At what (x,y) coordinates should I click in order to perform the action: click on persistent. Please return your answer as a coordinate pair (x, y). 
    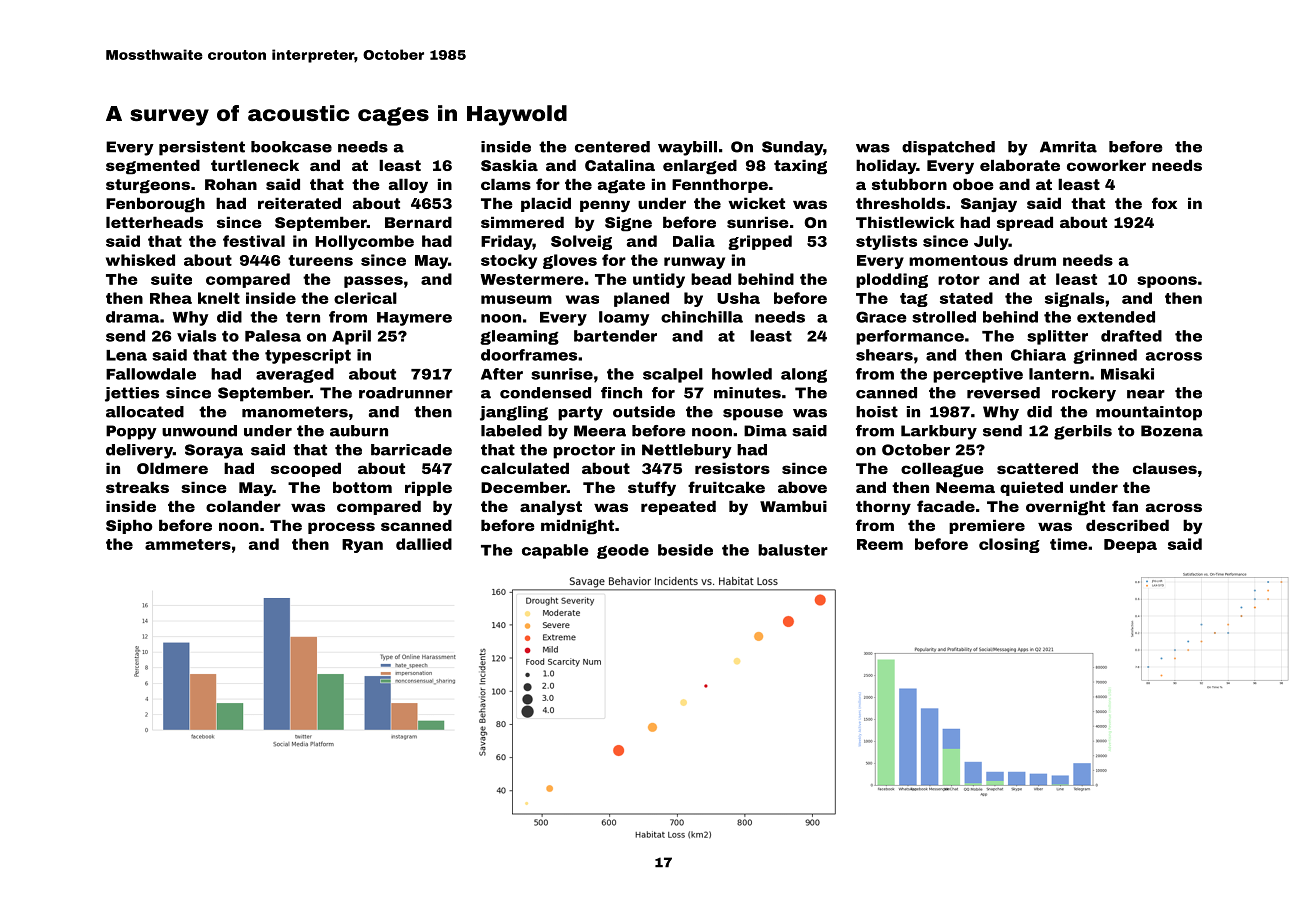
    Looking at the image, I should click on (202, 148).
